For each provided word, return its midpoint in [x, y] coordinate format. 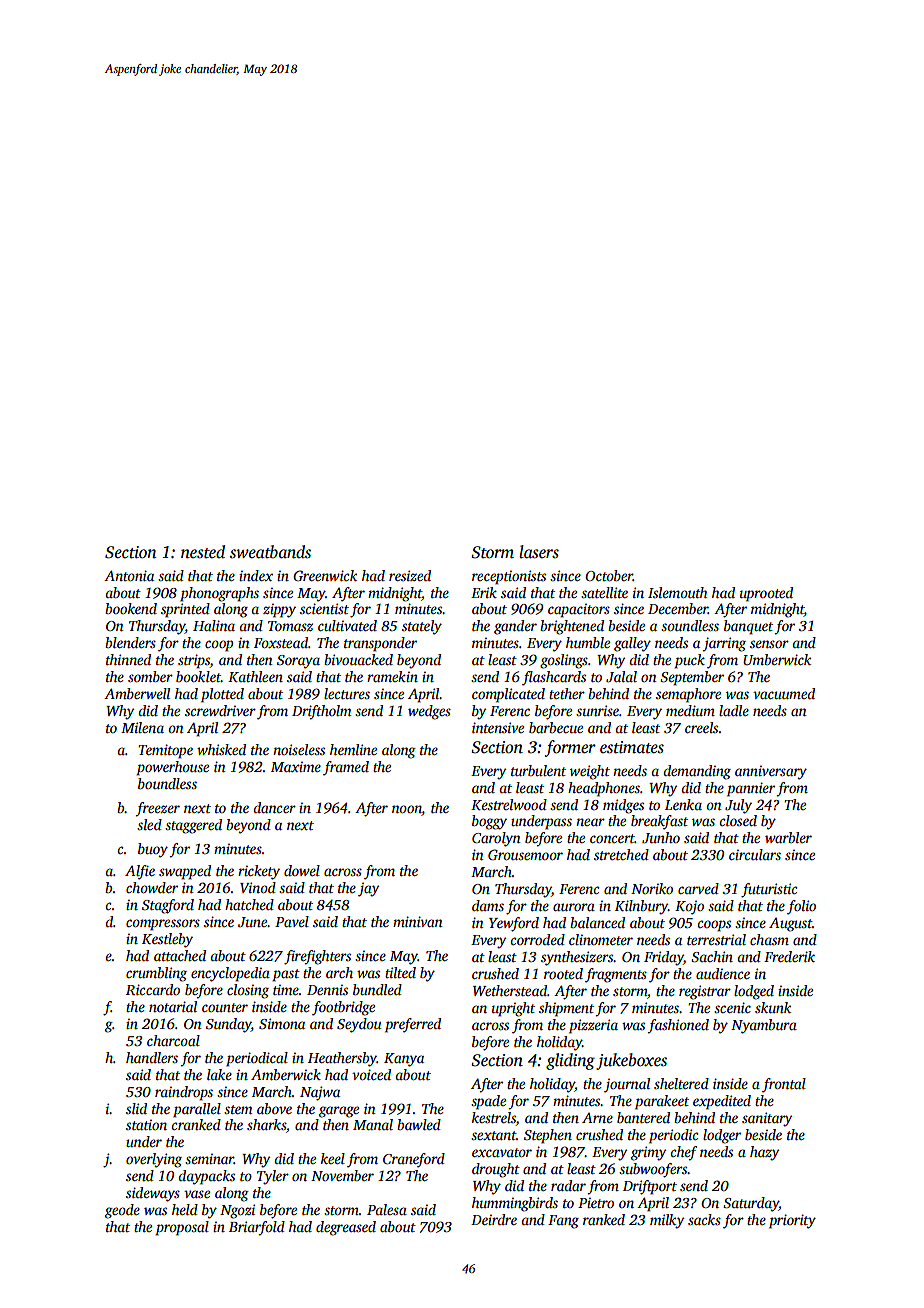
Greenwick [325, 575]
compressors [163, 925]
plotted [222, 695]
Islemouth [677, 592]
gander [515, 627]
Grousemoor [525, 854]
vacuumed [784, 693]
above [274, 1108]
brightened [572, 627]
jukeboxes [631, 1061]
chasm [769, 939]
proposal [182, 1228]
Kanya [404, 1060]
